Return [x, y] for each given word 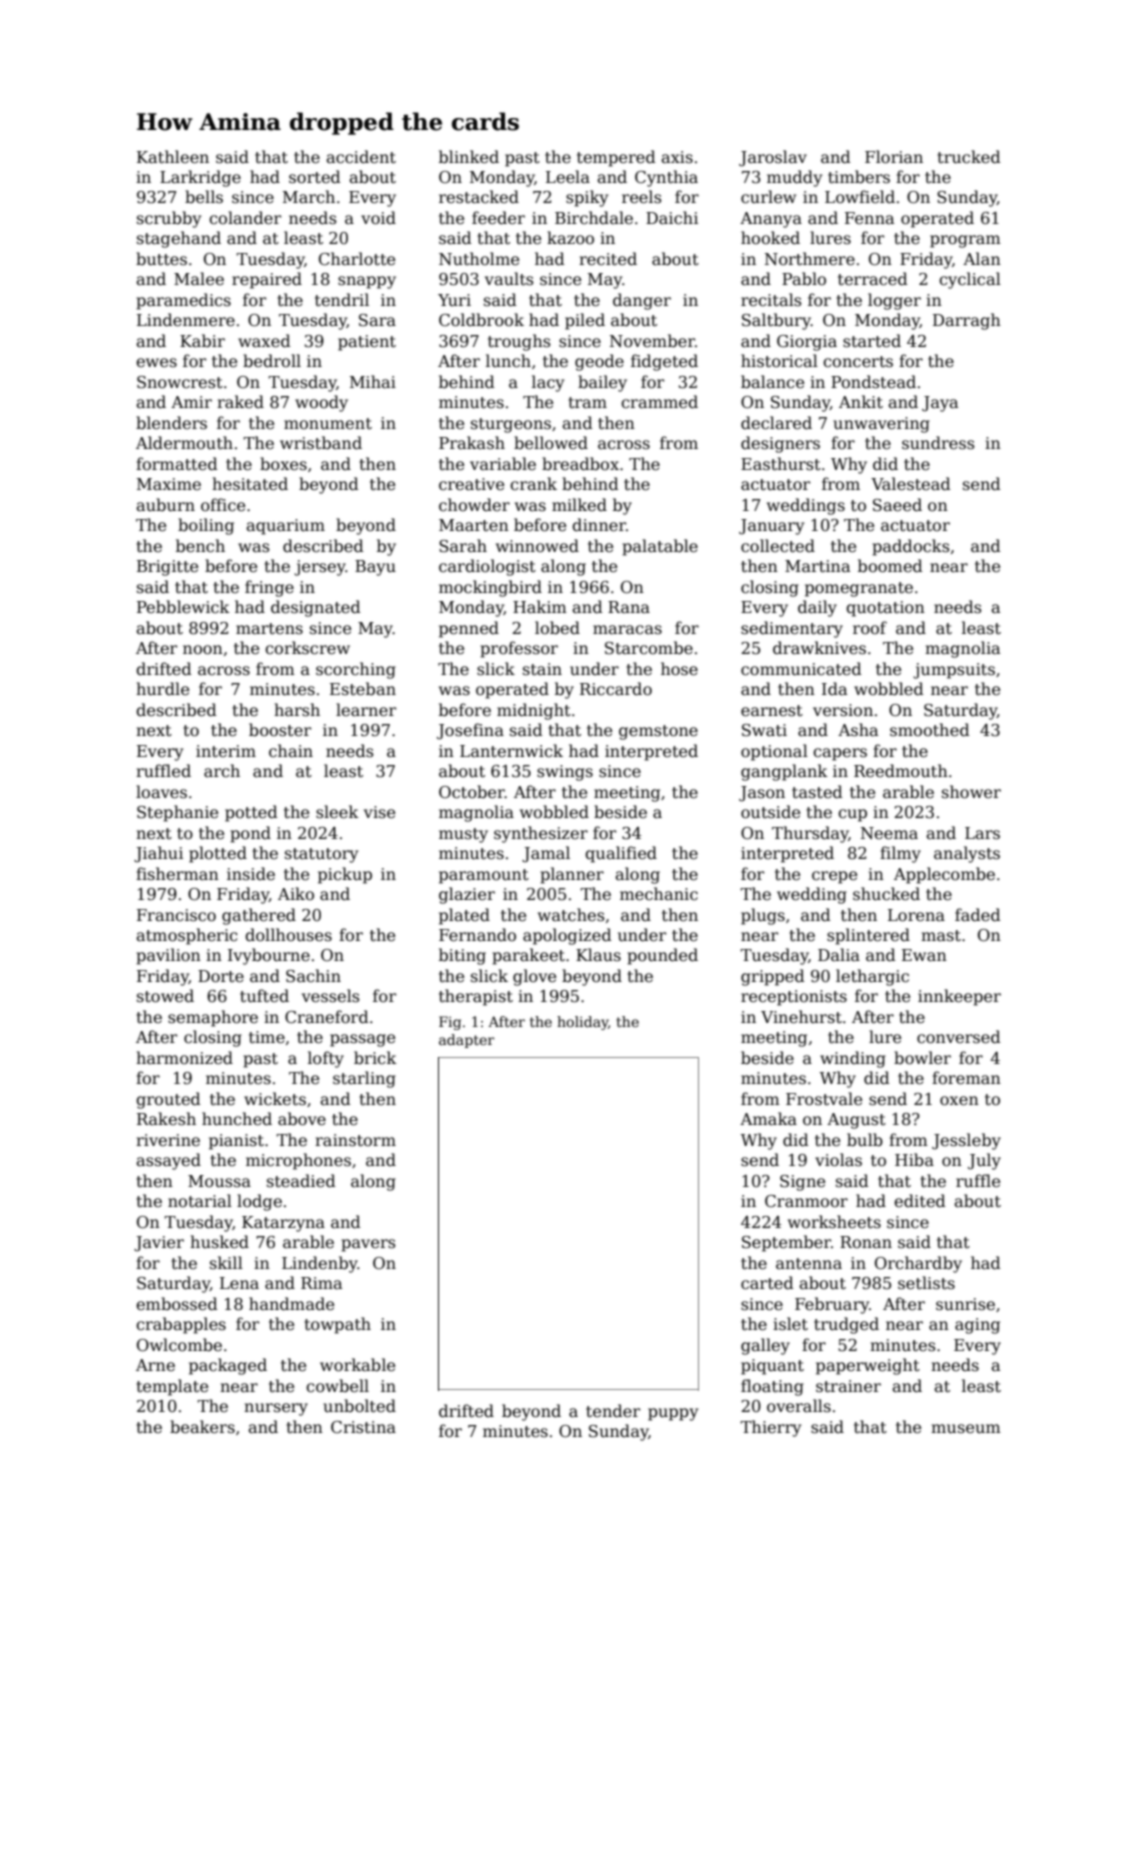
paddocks [911, 547]
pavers [368, 1245]
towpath [338, 1325]
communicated [801, 669]
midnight [534, 711]
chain [291, 750]
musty [463, 835]
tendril [342, 300]
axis [677, 157]
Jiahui [158, 854]
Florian [894, 157]
